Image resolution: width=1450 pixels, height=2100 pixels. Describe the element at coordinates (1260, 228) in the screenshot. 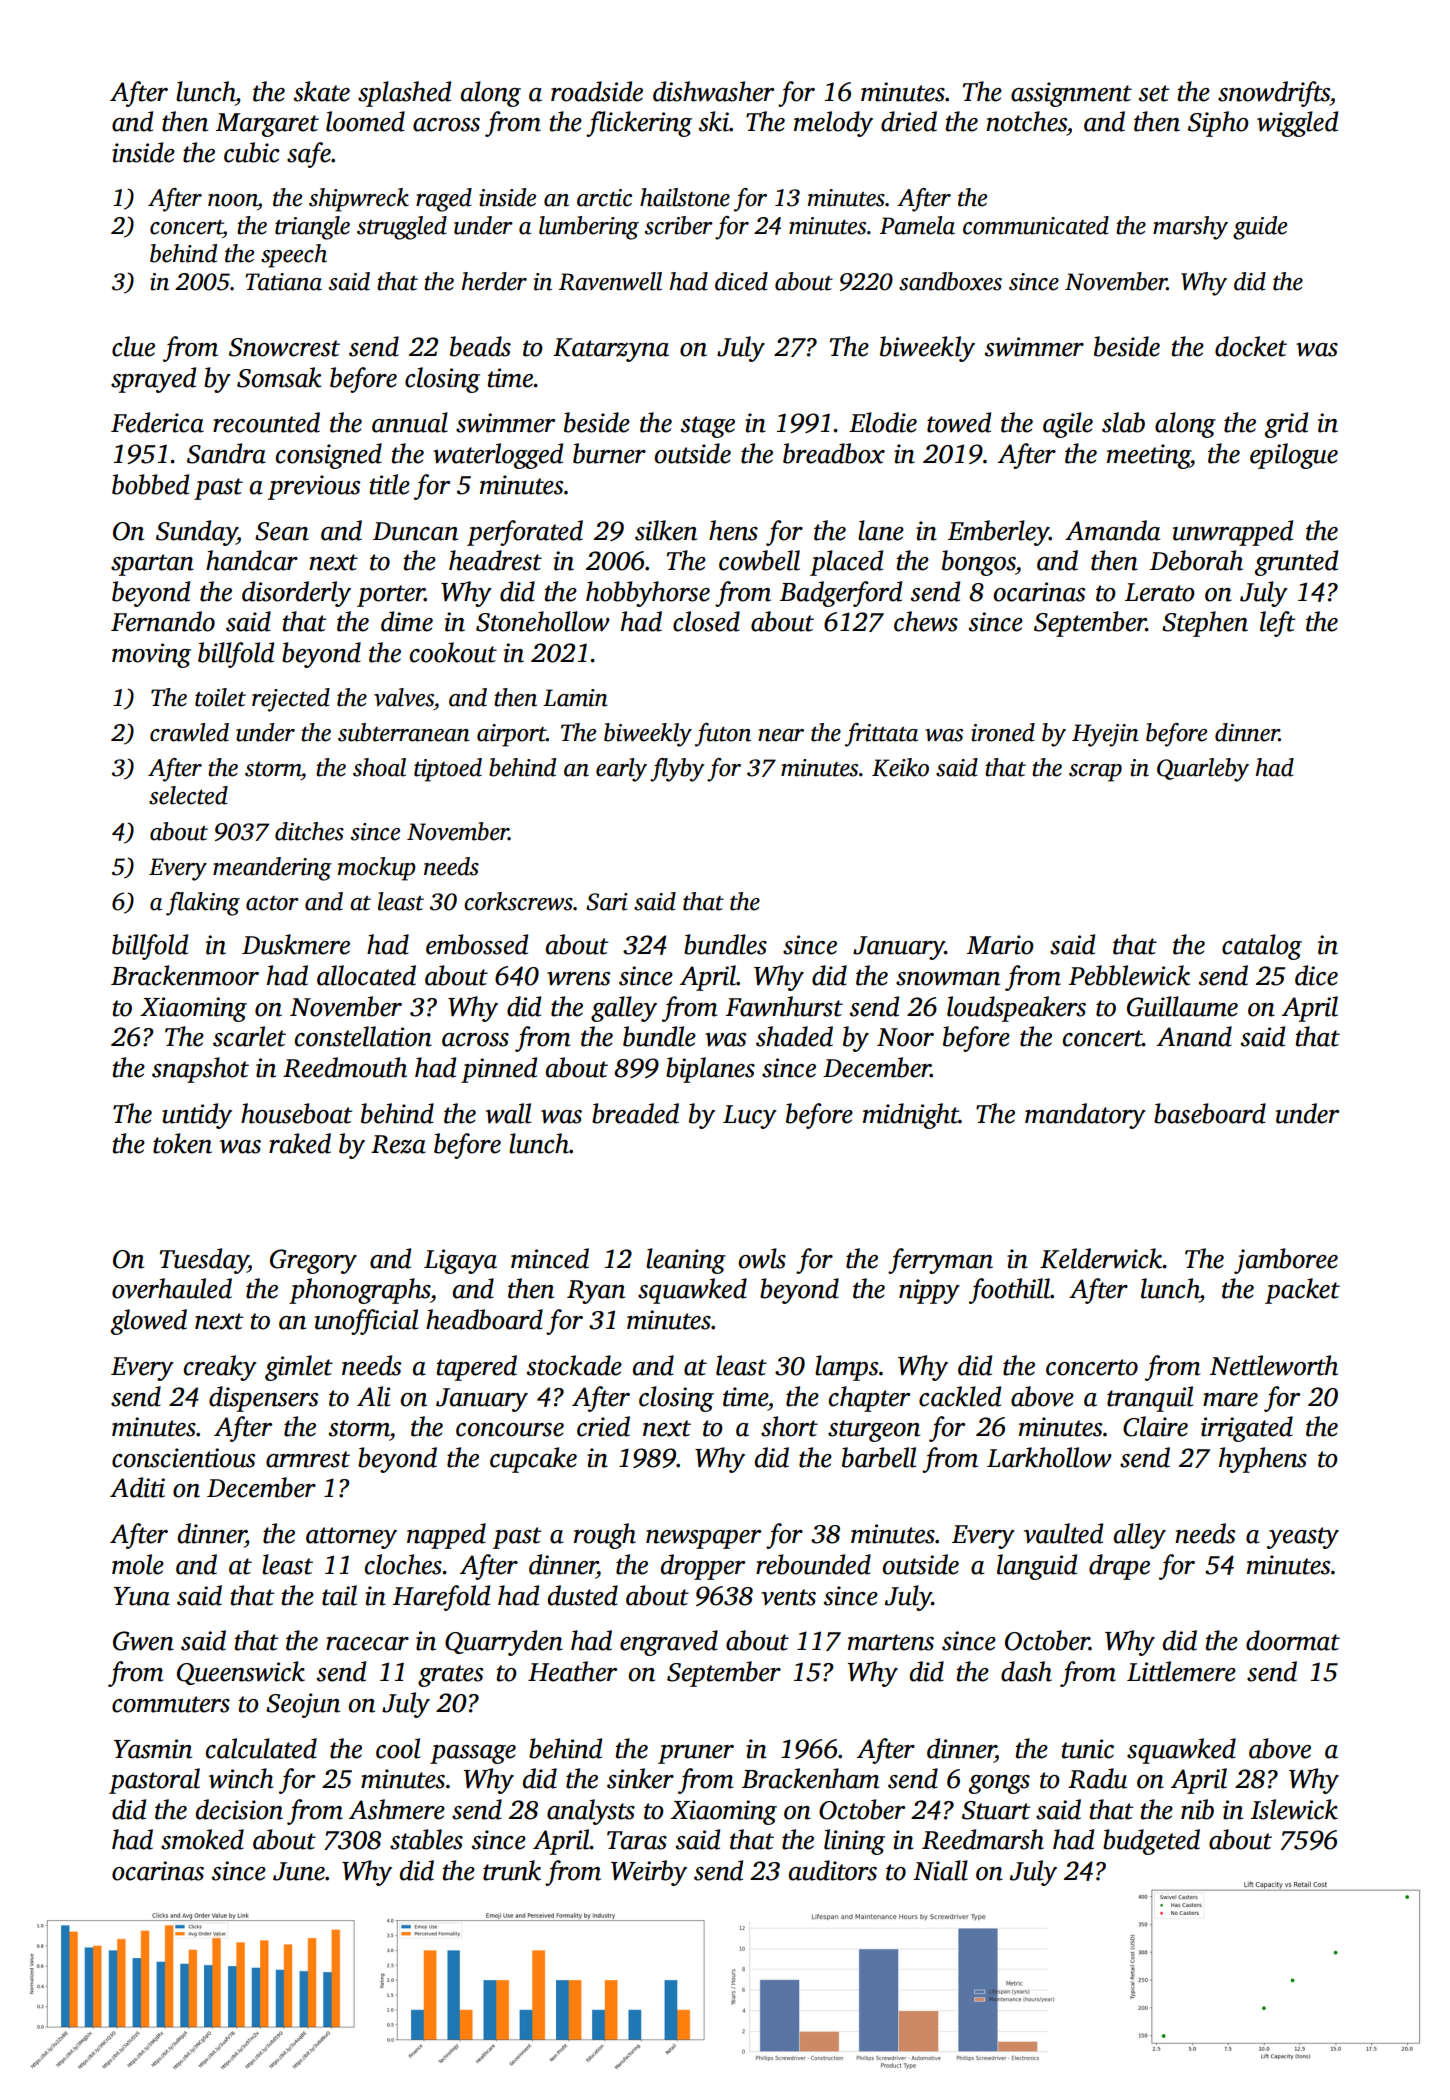

I see `guide` at that location.
